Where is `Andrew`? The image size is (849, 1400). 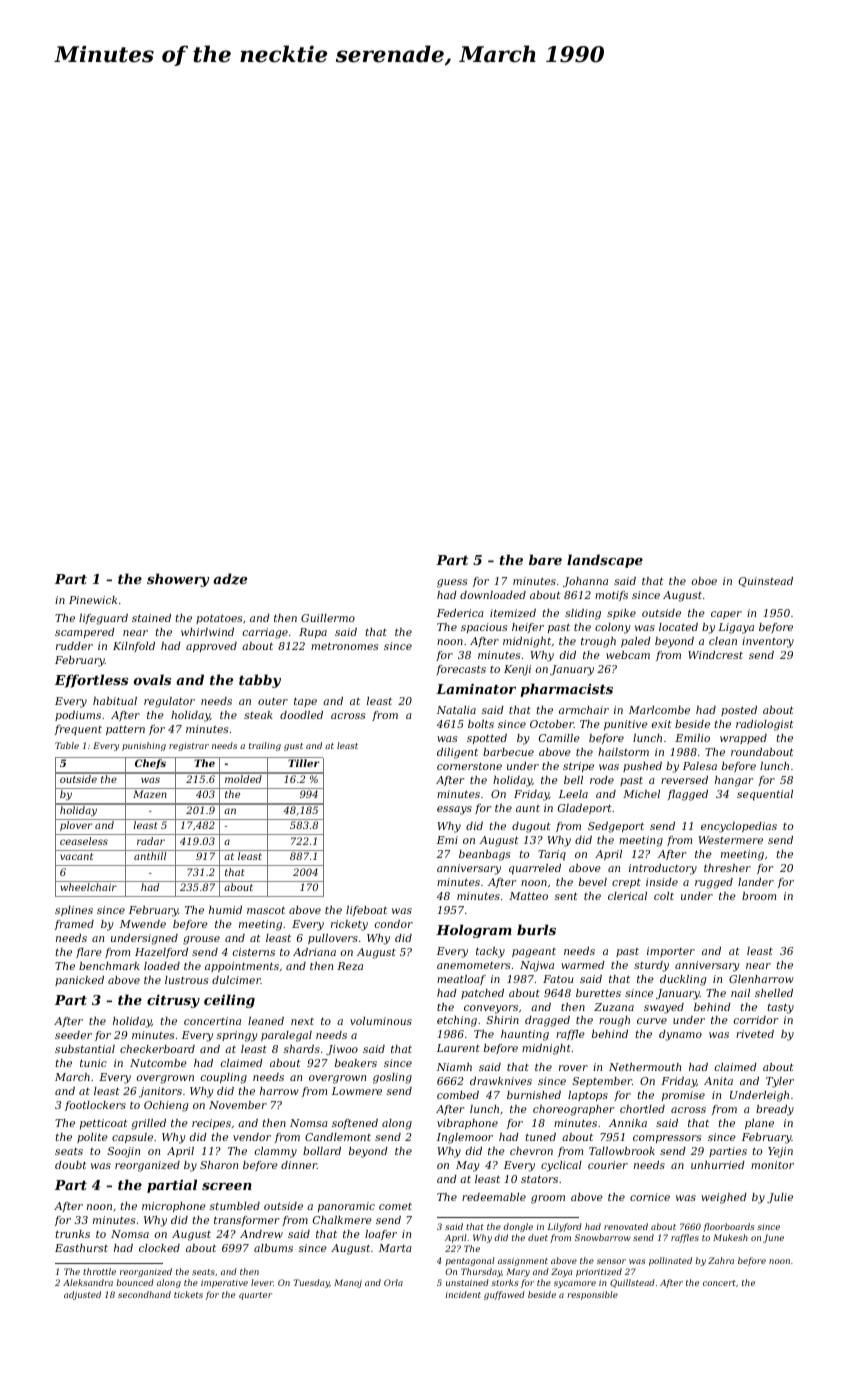
Andrew is located at coordinates (261, 1234).
